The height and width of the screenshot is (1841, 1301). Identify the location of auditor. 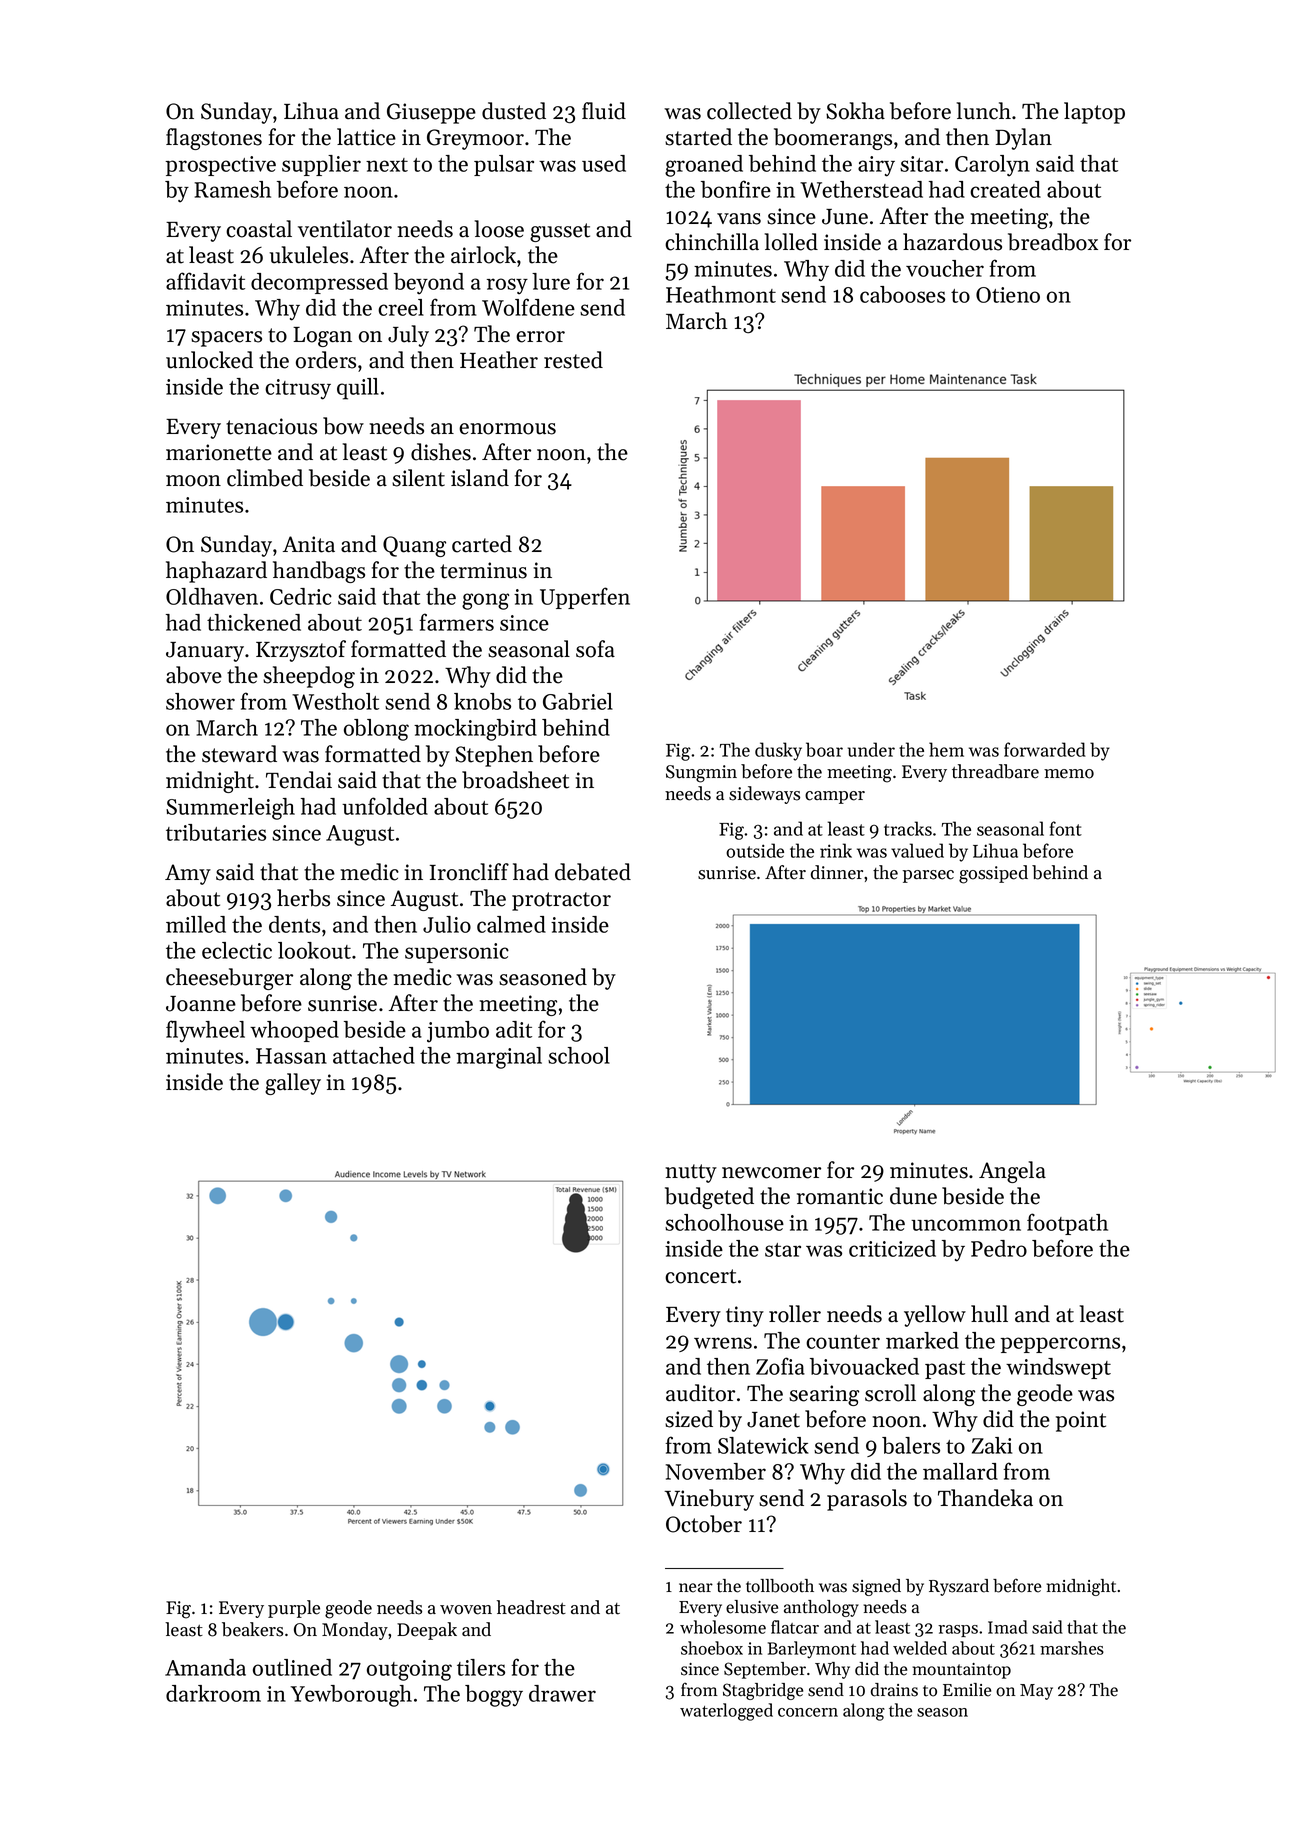
(700, 1393).
